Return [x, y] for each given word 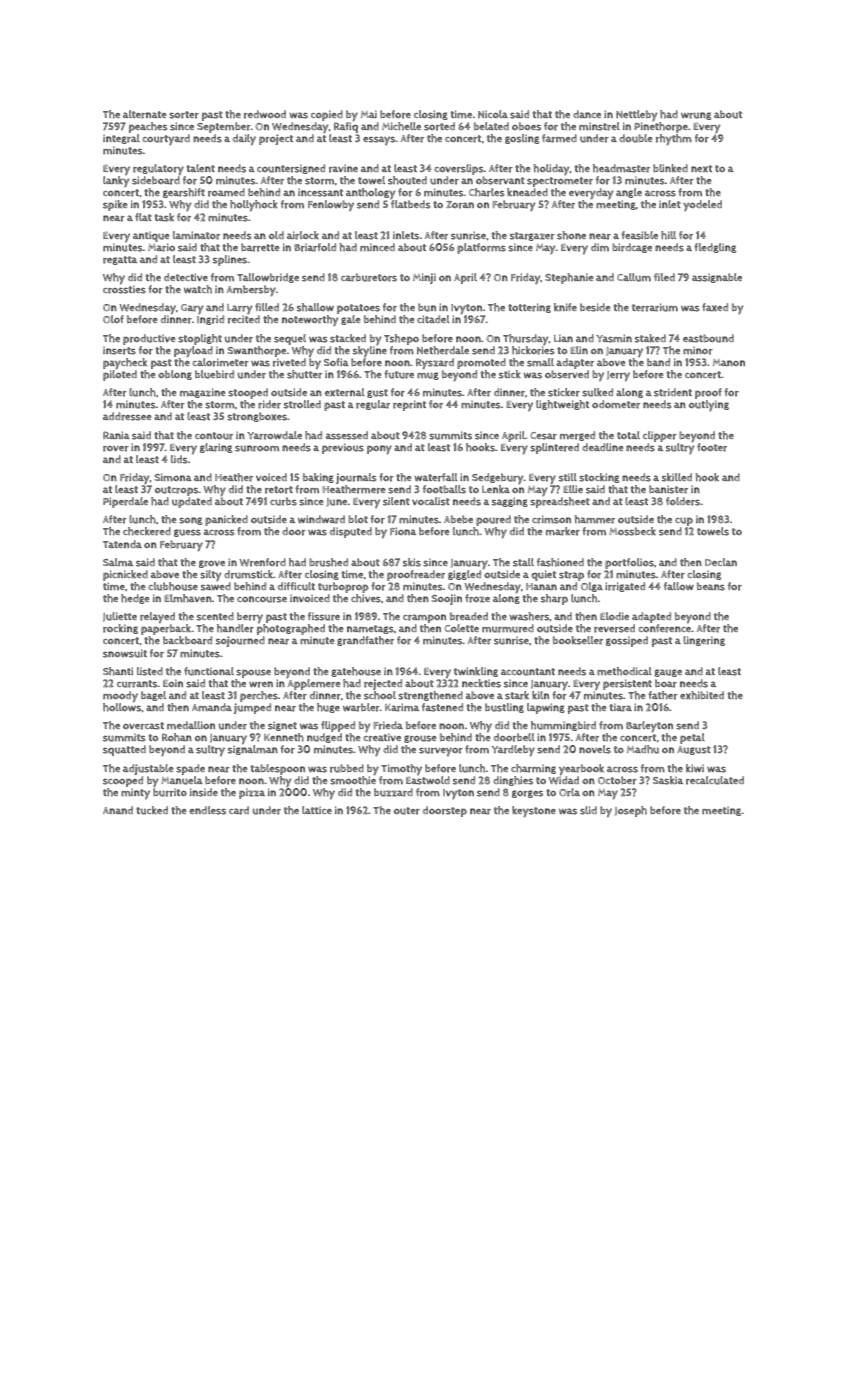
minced [377, 247]
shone [571, 235]
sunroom [257, 448]
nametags [370, 629]
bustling [504, 708]
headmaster [621, 168]
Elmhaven [188, 598]
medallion [191, 725]
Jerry [618, 376]
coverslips [459, 169]
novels [595, 749]
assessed [347, 435]
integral [121, 139]
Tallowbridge [268, 278]
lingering [704, 641]
